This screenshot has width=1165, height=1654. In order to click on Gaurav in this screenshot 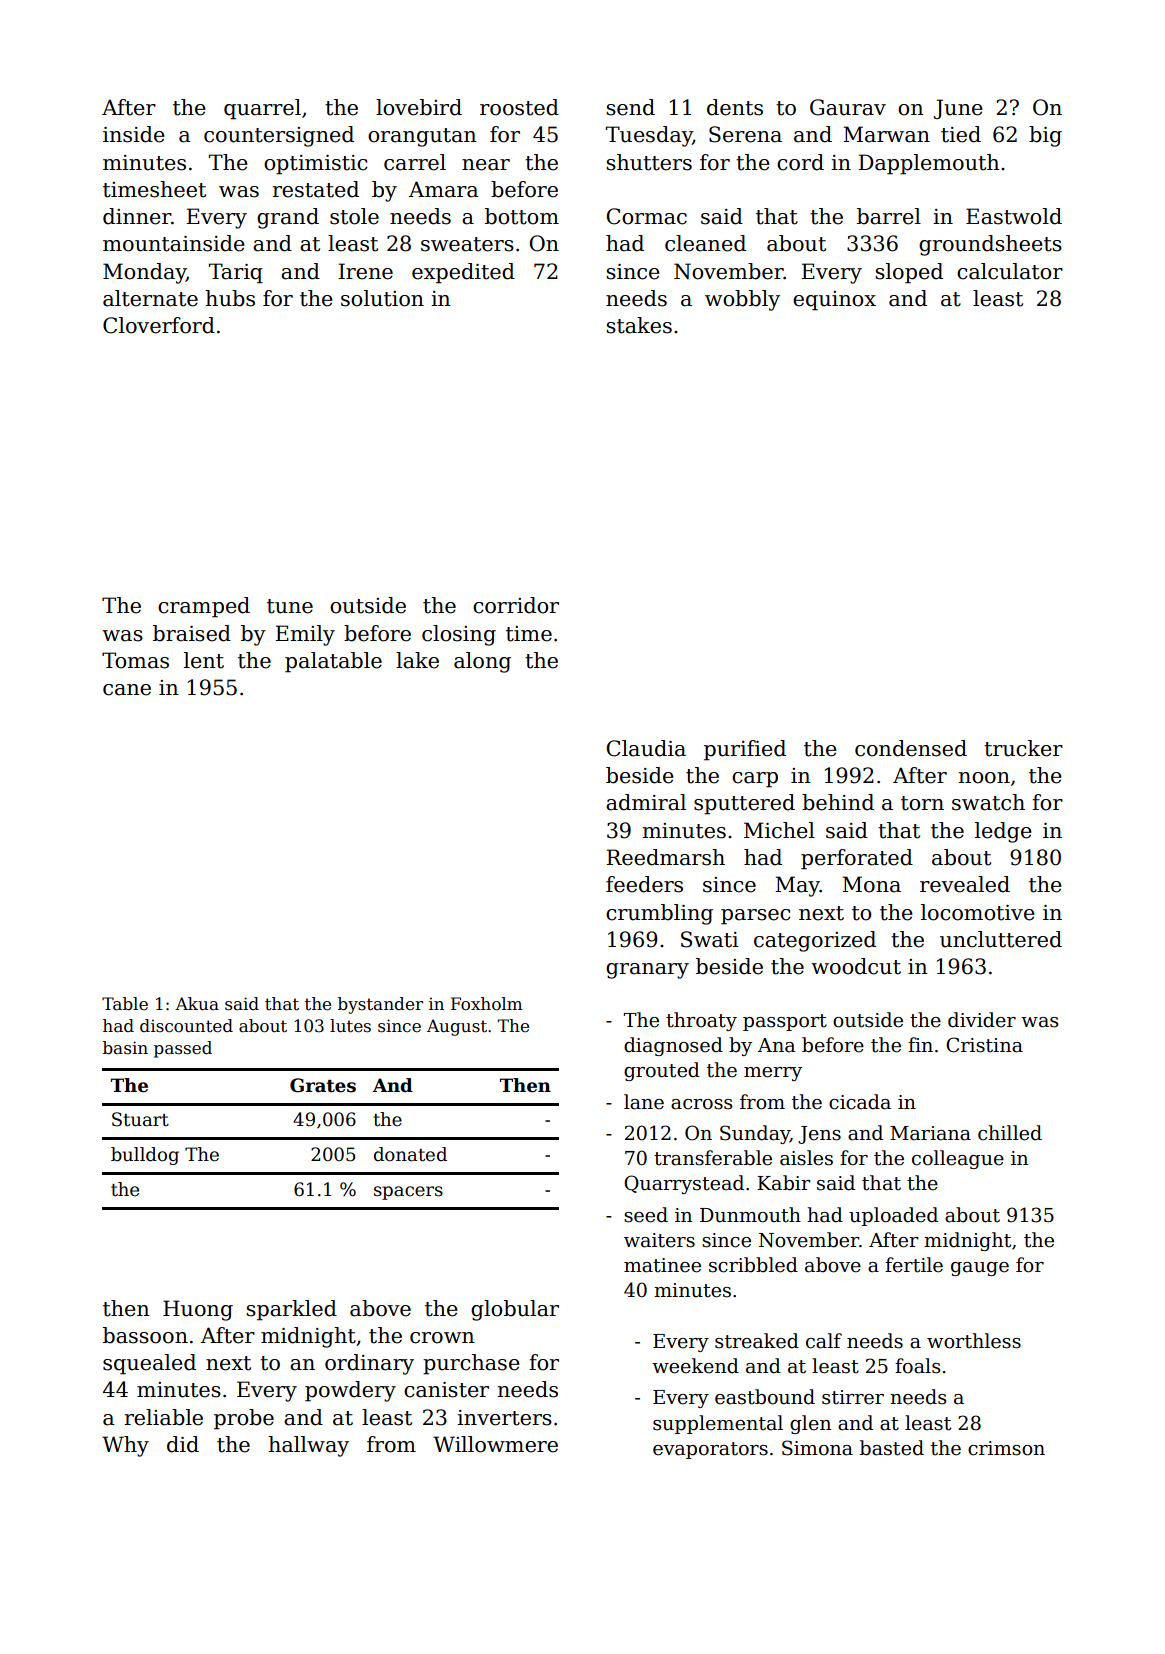, I will do `click(848, 107)`.
